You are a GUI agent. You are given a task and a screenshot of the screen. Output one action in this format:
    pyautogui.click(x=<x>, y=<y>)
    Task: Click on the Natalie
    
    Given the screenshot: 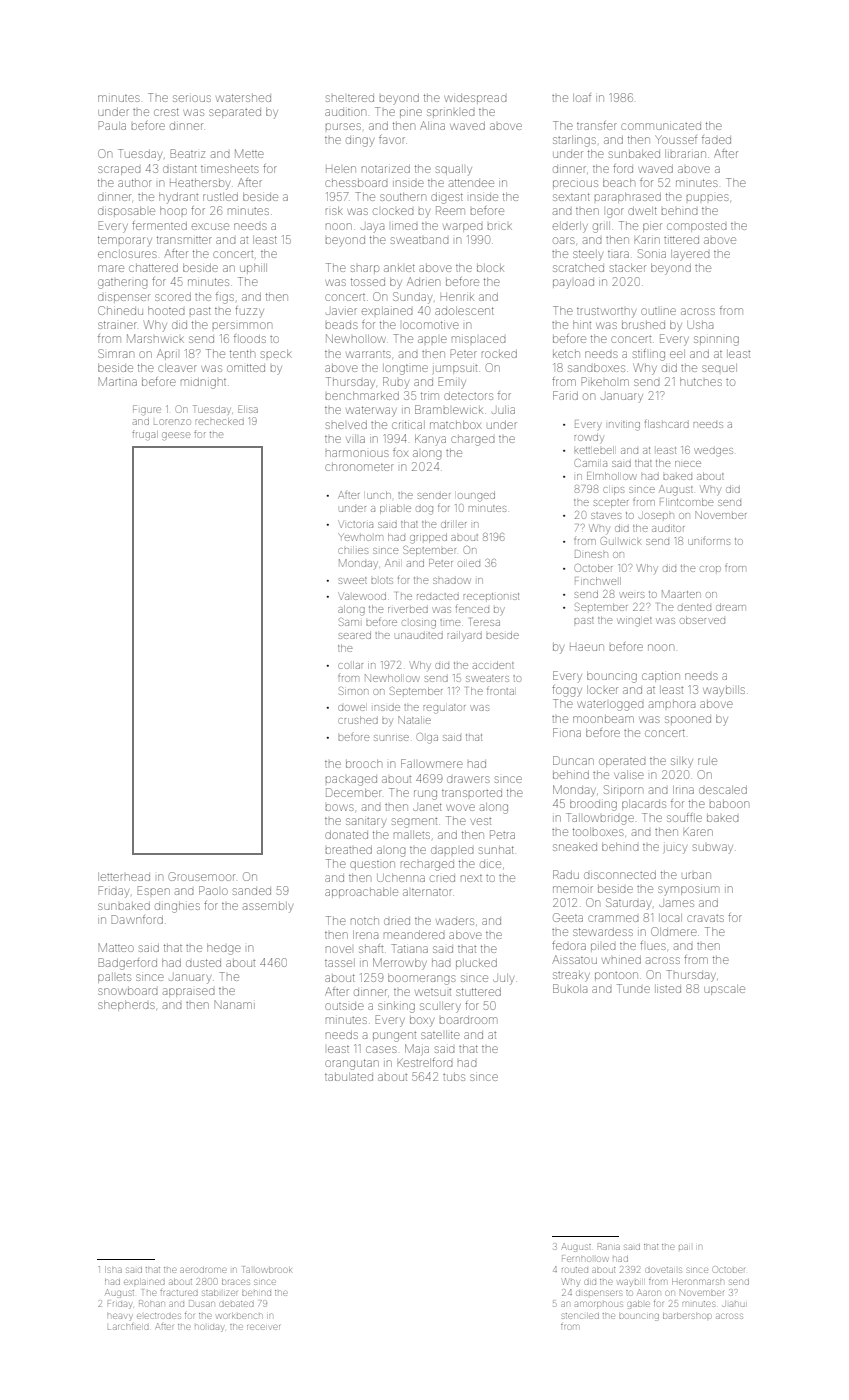 What is the action you would take?
    pyautogui.click(x=414, y=720)
